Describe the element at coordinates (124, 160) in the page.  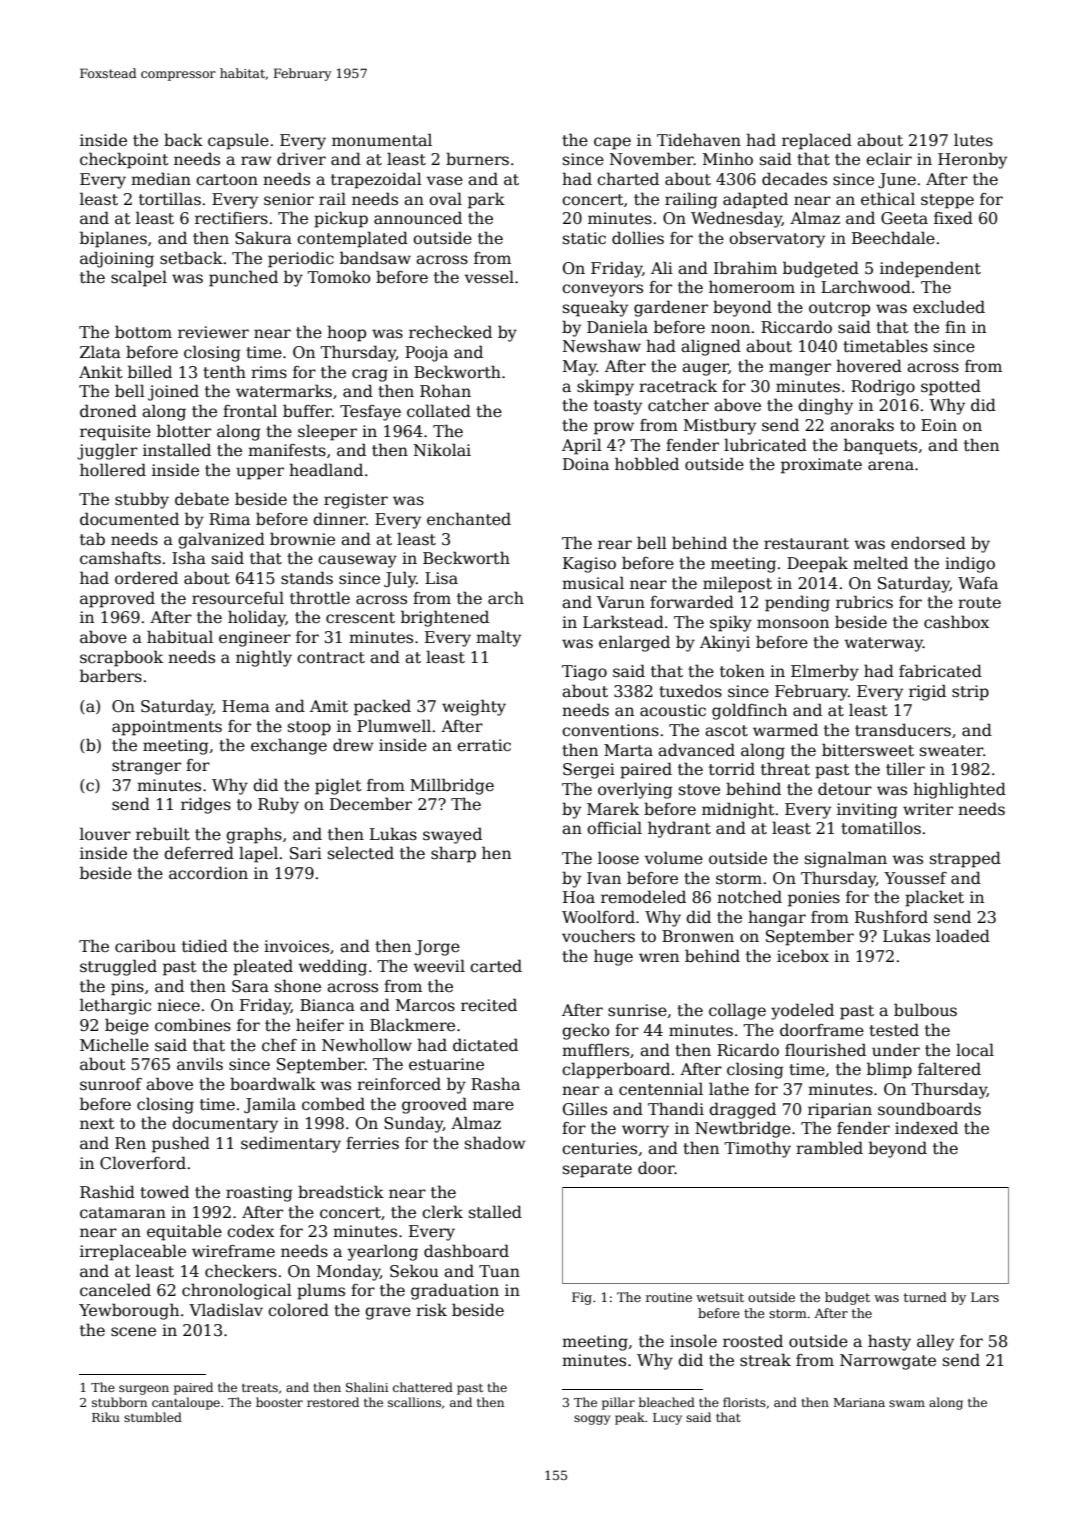
I see `checkpoint` at that location.
